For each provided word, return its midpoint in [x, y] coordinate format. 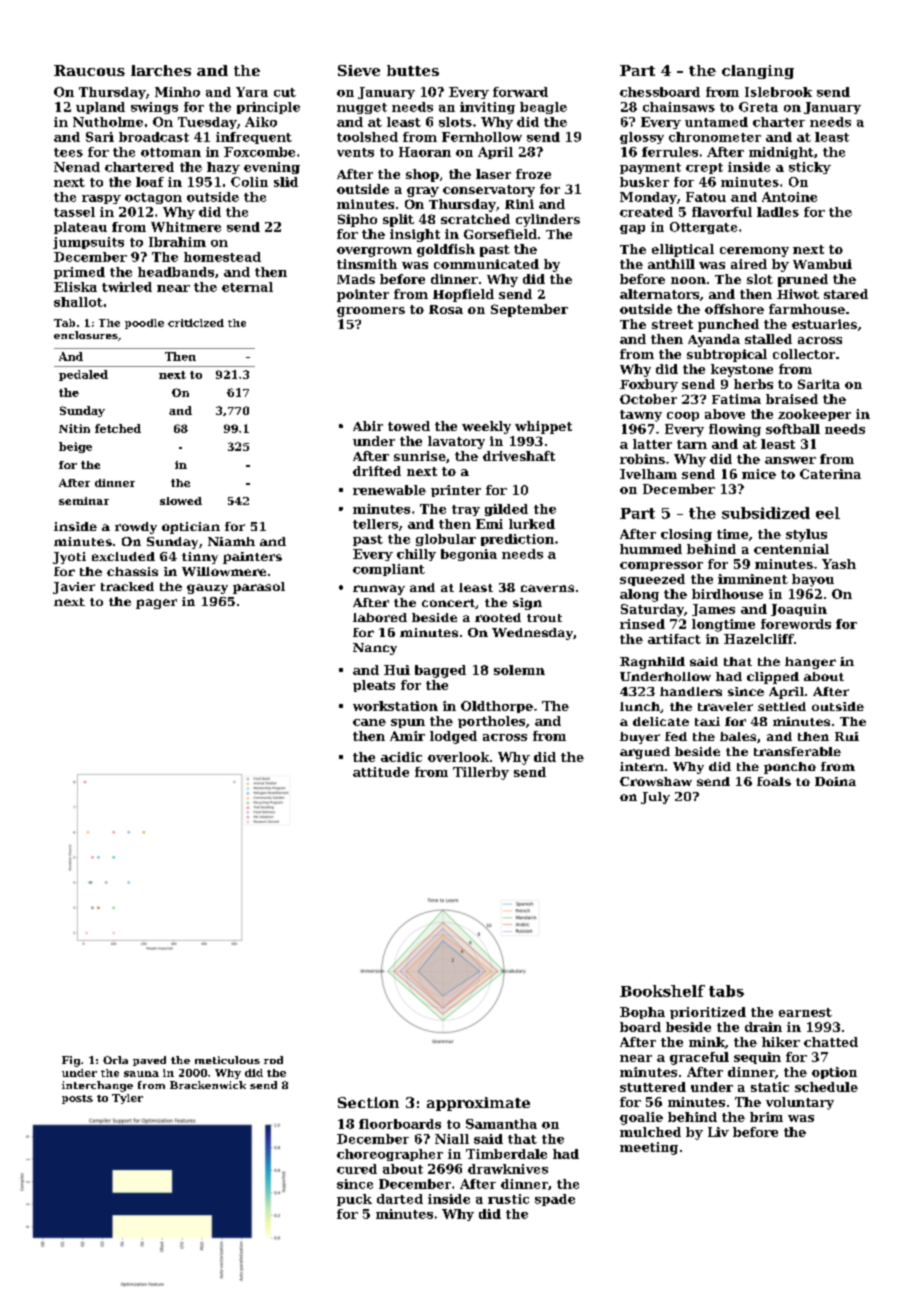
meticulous [227, 1060]
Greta [758, 107]
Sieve [359, 70]
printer [456, 491]
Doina [835, 781]
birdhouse [727, 594]
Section [368, 1102]
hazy [223, 168]
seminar [84, 501]
